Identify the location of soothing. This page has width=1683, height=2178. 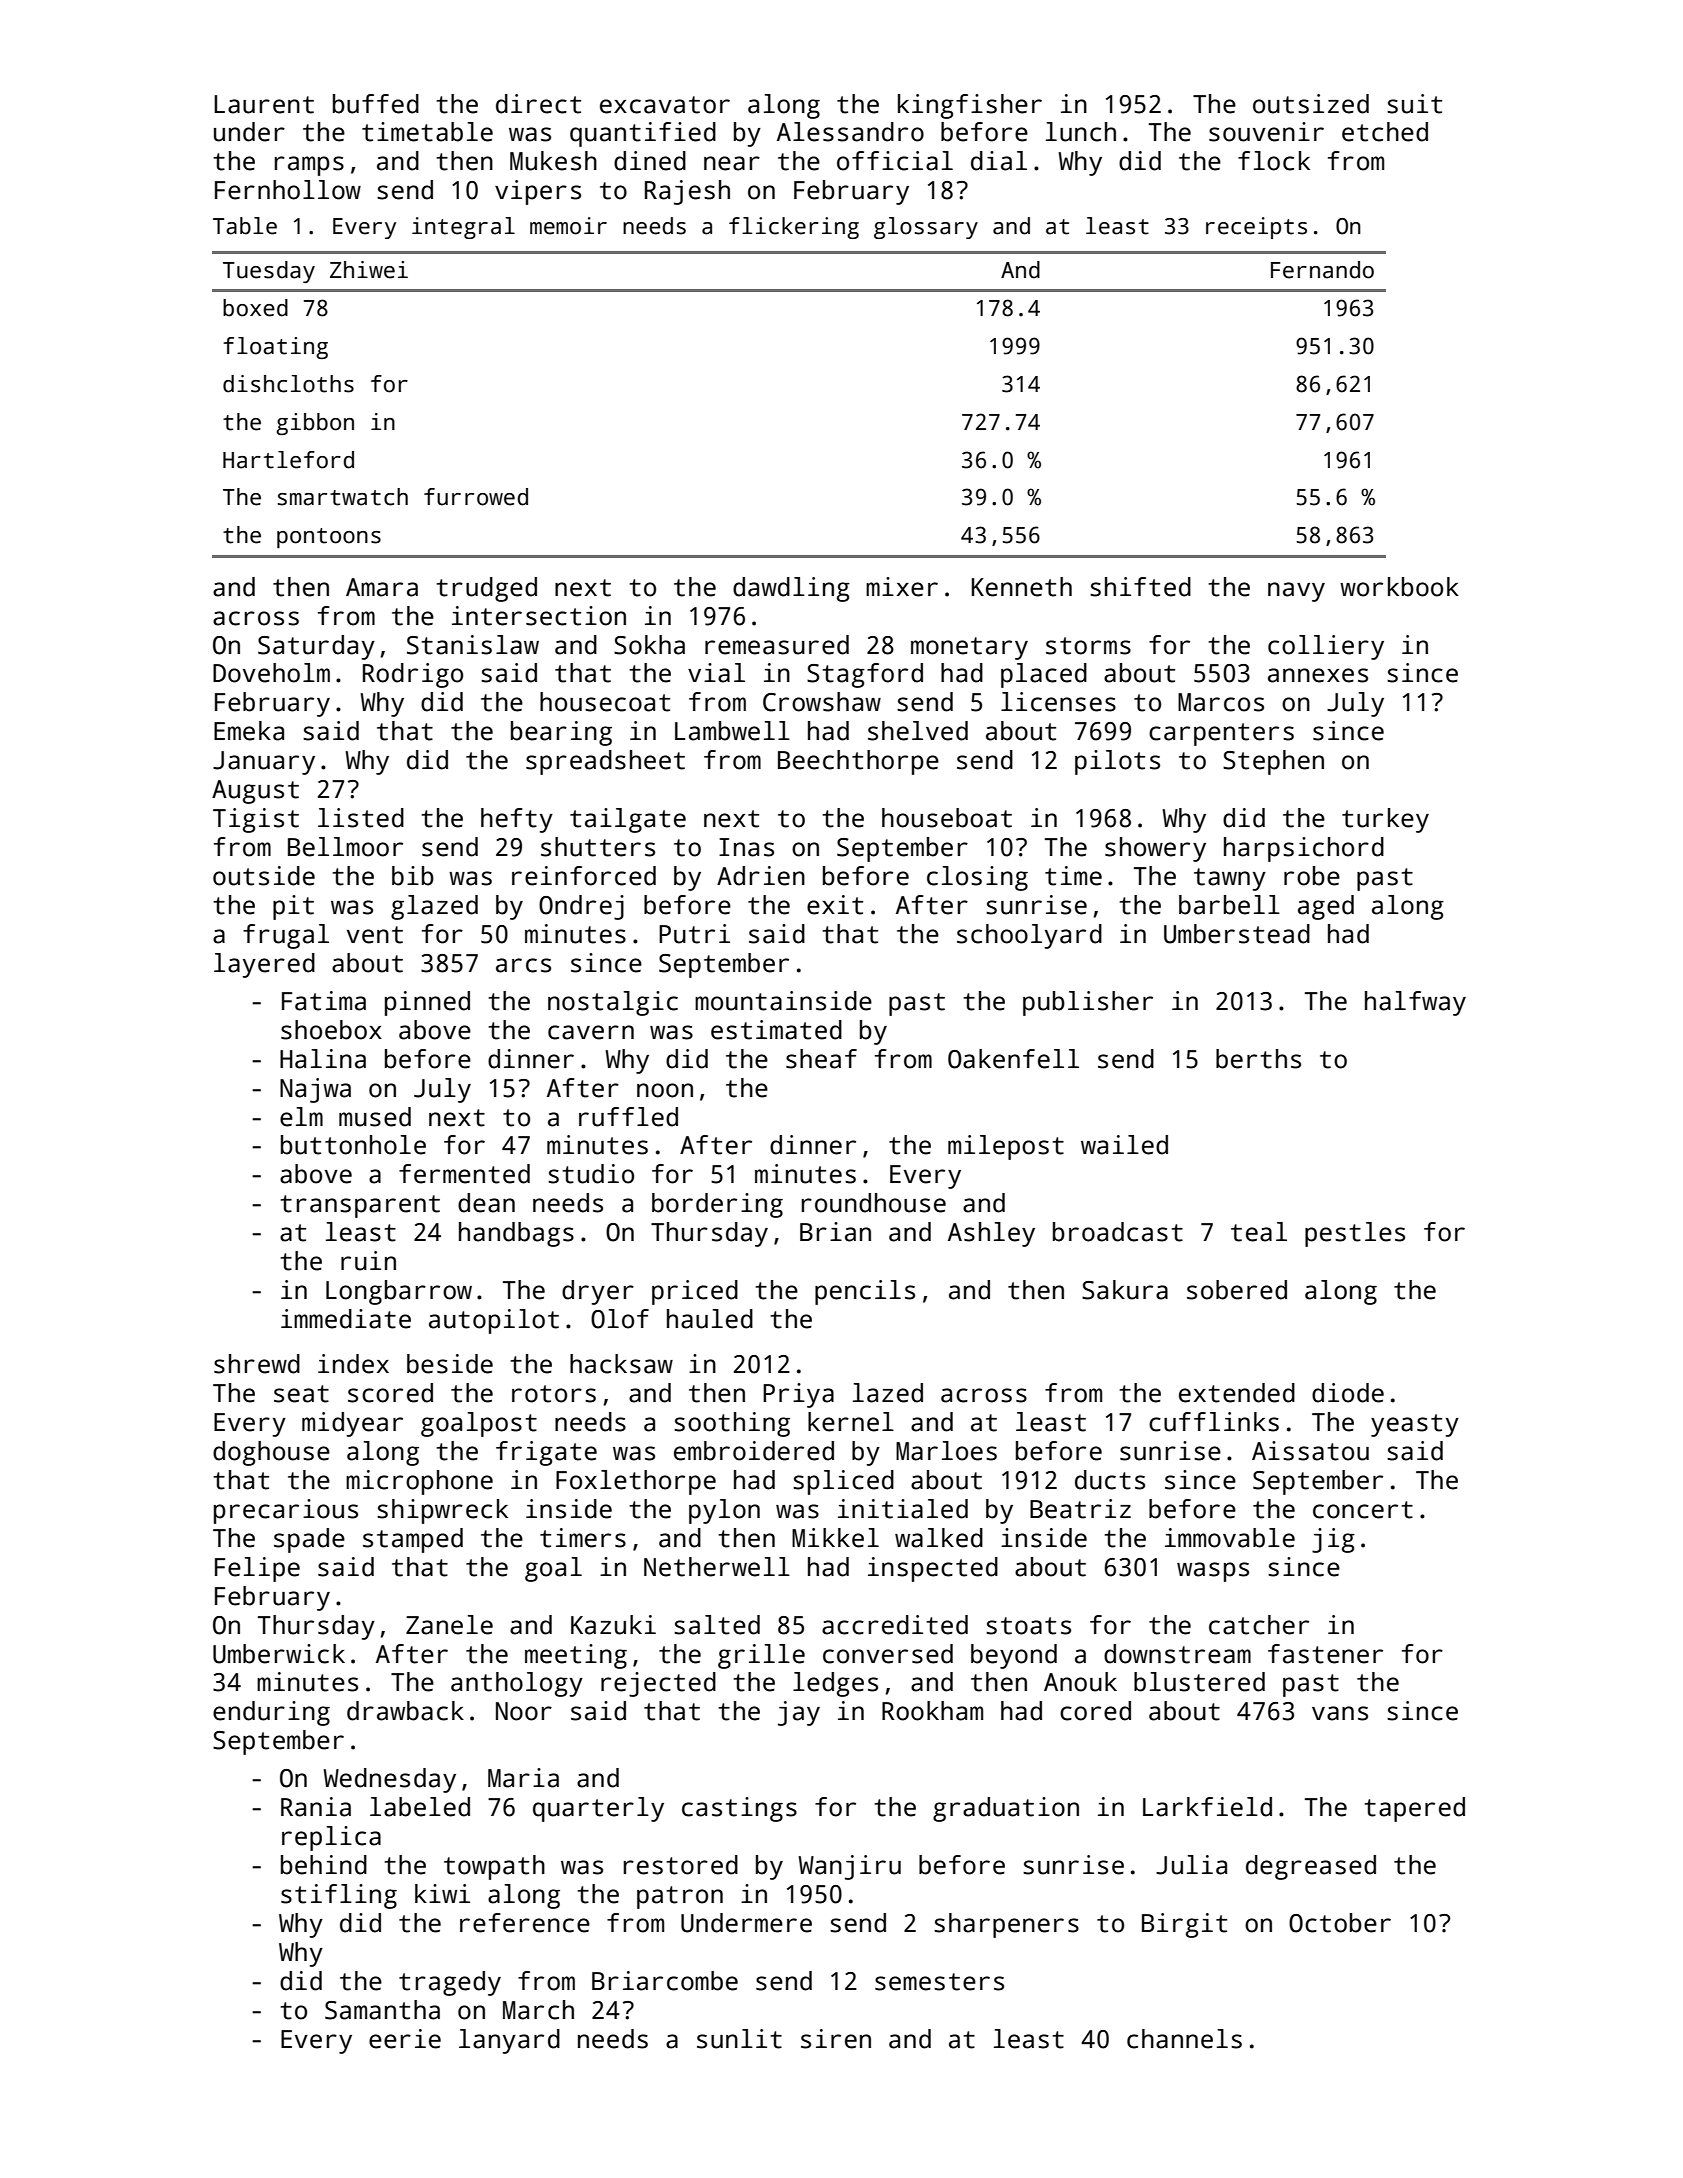
(732, 1424).
